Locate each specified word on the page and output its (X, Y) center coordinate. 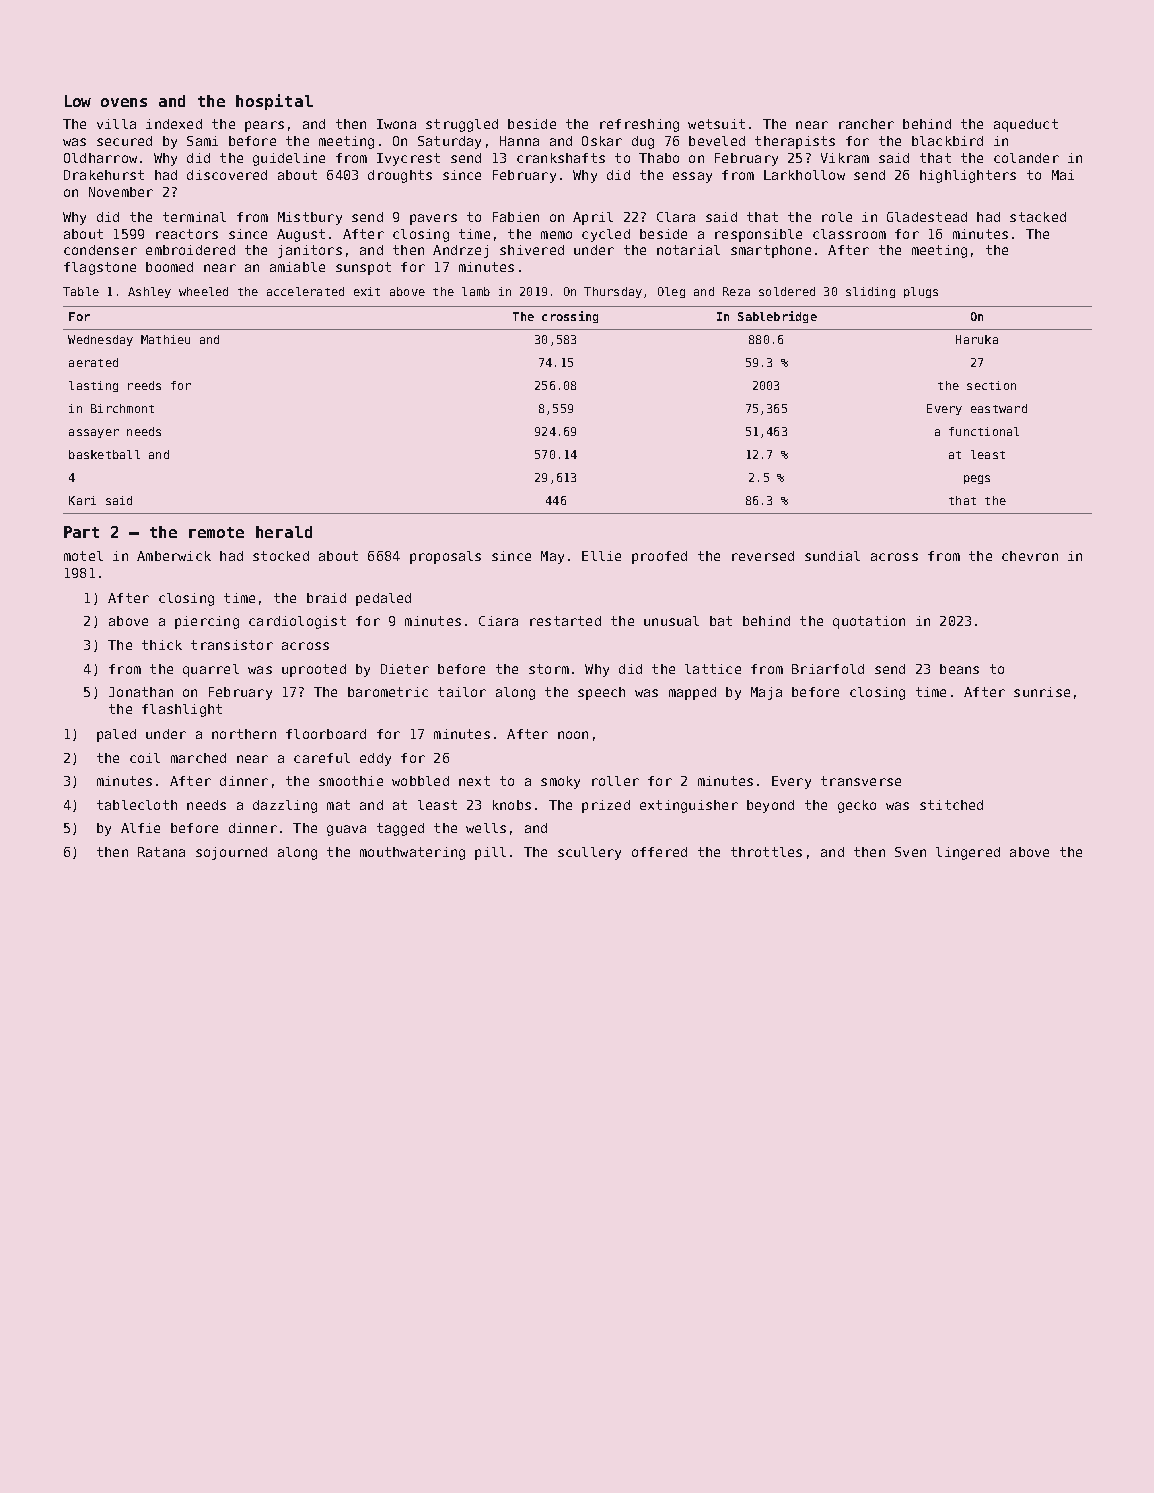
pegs (977, 479)
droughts (400, 176)
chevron (1030, 556)
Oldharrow (100, 158)
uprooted (314, 670)
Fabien (516, 217)
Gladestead (927, 217)
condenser (100, 250)
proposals (445, 557)
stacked (1038, 217)
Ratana (161, 852)
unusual (671, 621)
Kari (82, 500)
